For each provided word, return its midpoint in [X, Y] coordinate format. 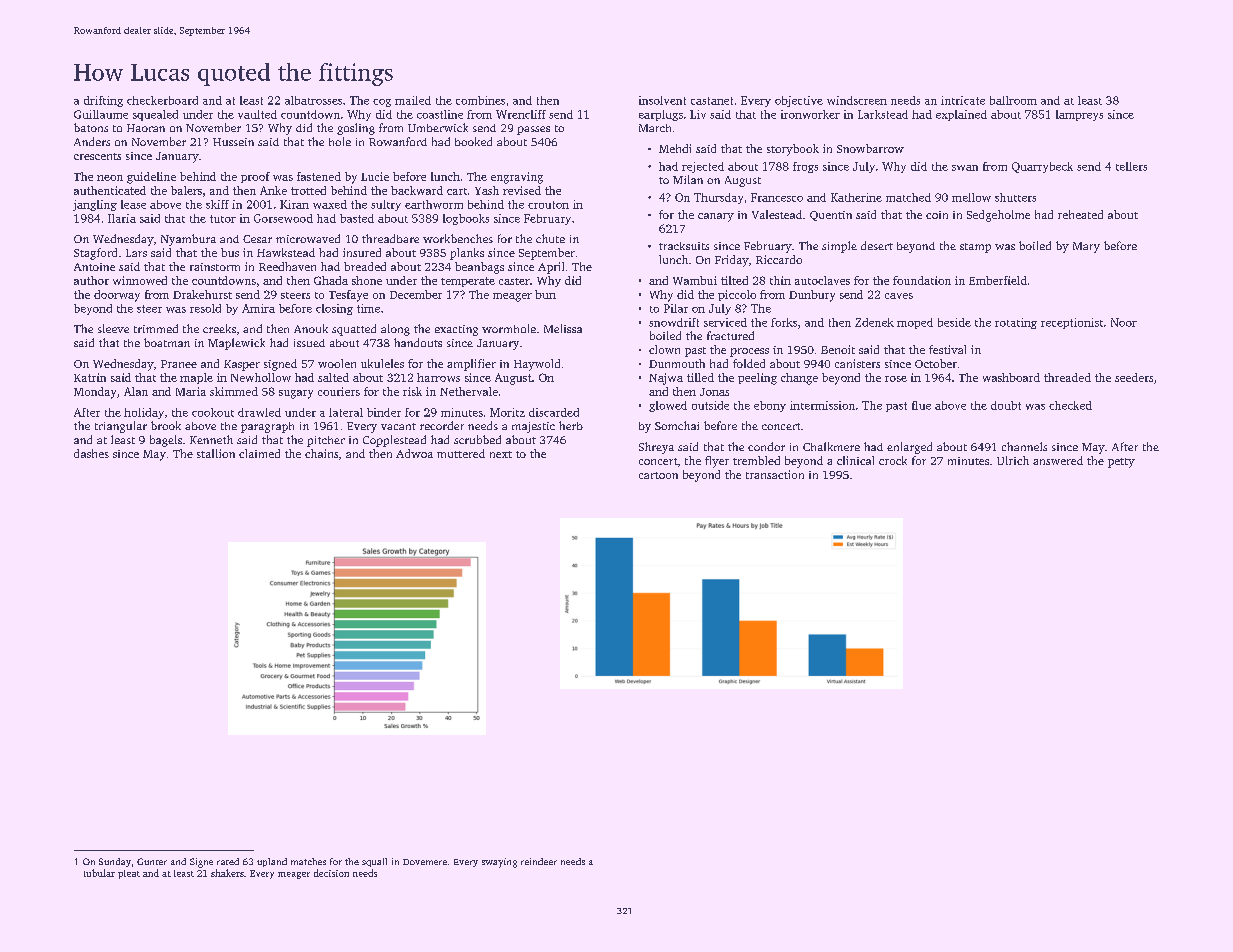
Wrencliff [521, 114]
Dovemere [425, 862]
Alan [136, 391]
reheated [1080, 214]
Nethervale [469, 391]
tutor [223, 219]
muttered [461, 453]
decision [331, 873]
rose [896, 379]
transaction [775, 474]
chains [321, 453]
